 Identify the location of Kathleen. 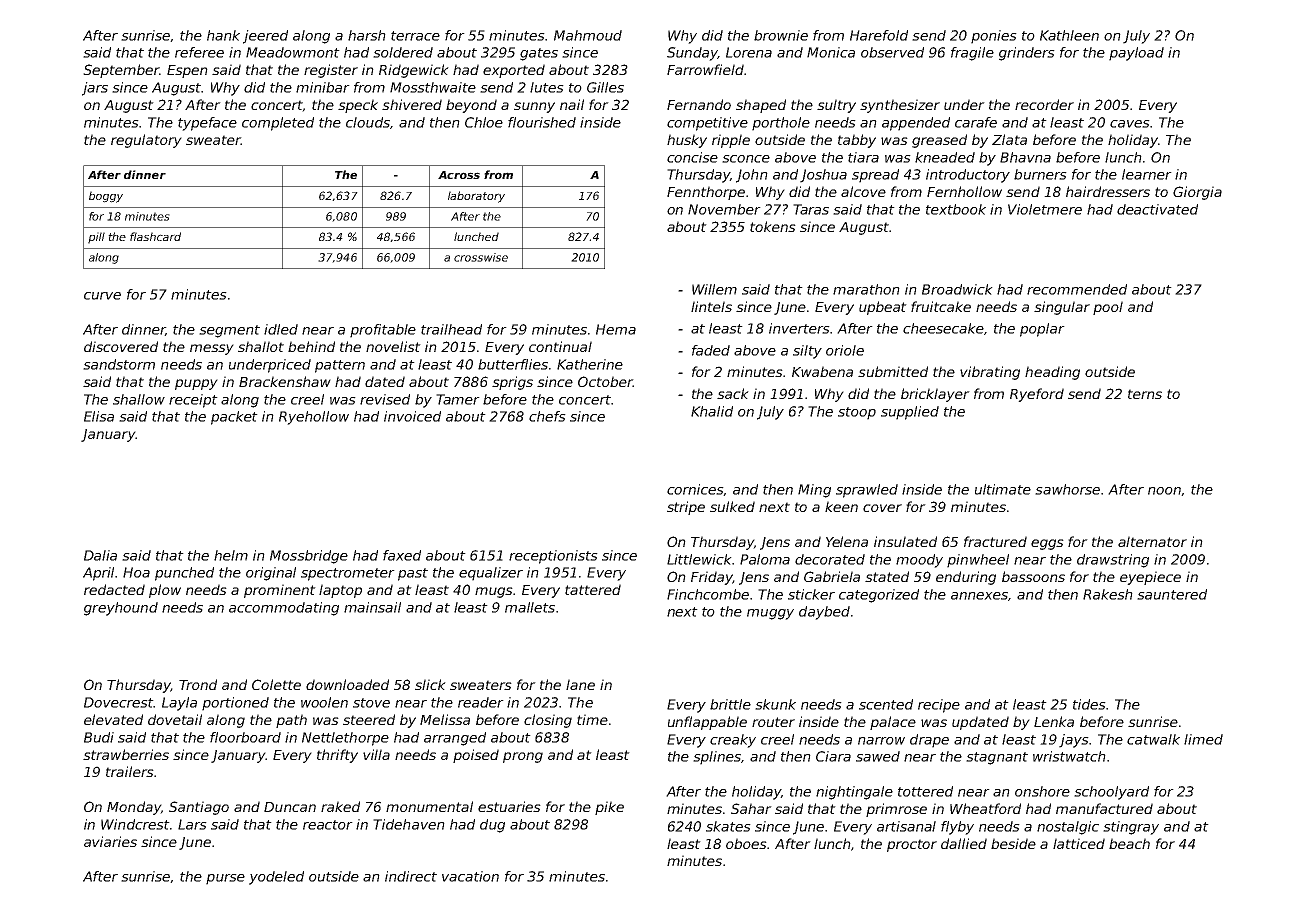
(1069, 35).
